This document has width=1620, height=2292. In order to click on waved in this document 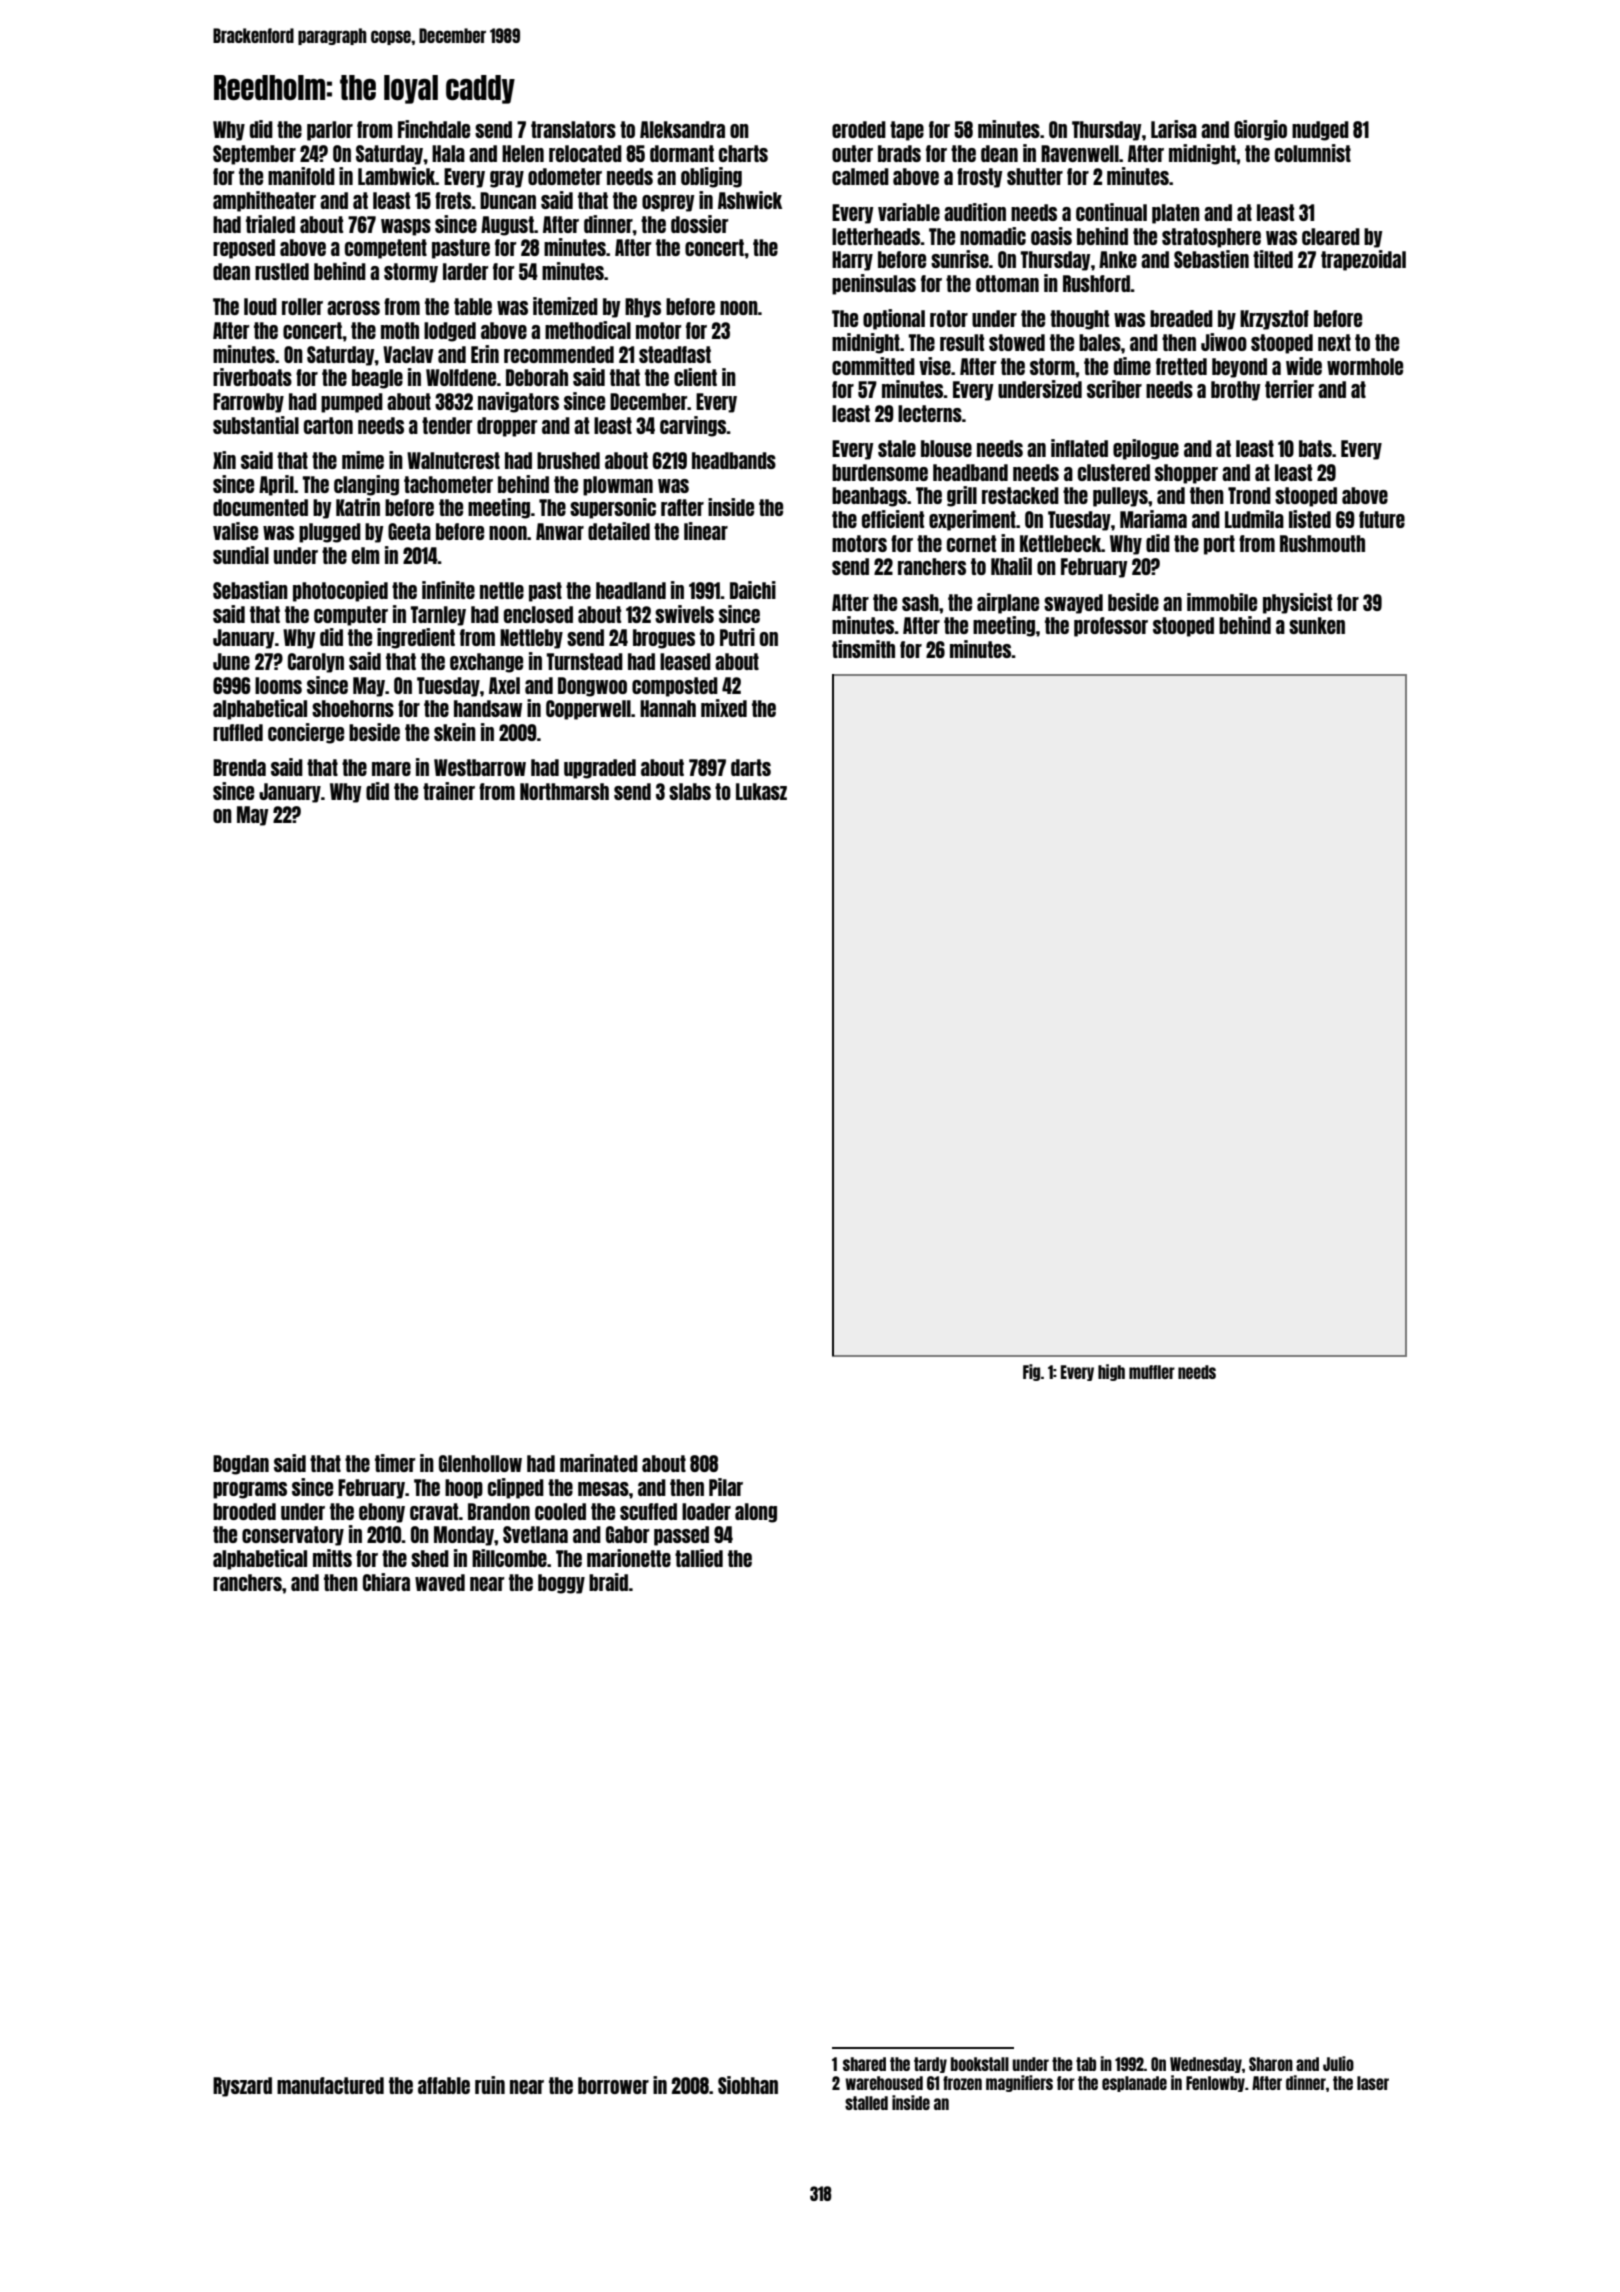, I will do `click(440, 1582)`.
